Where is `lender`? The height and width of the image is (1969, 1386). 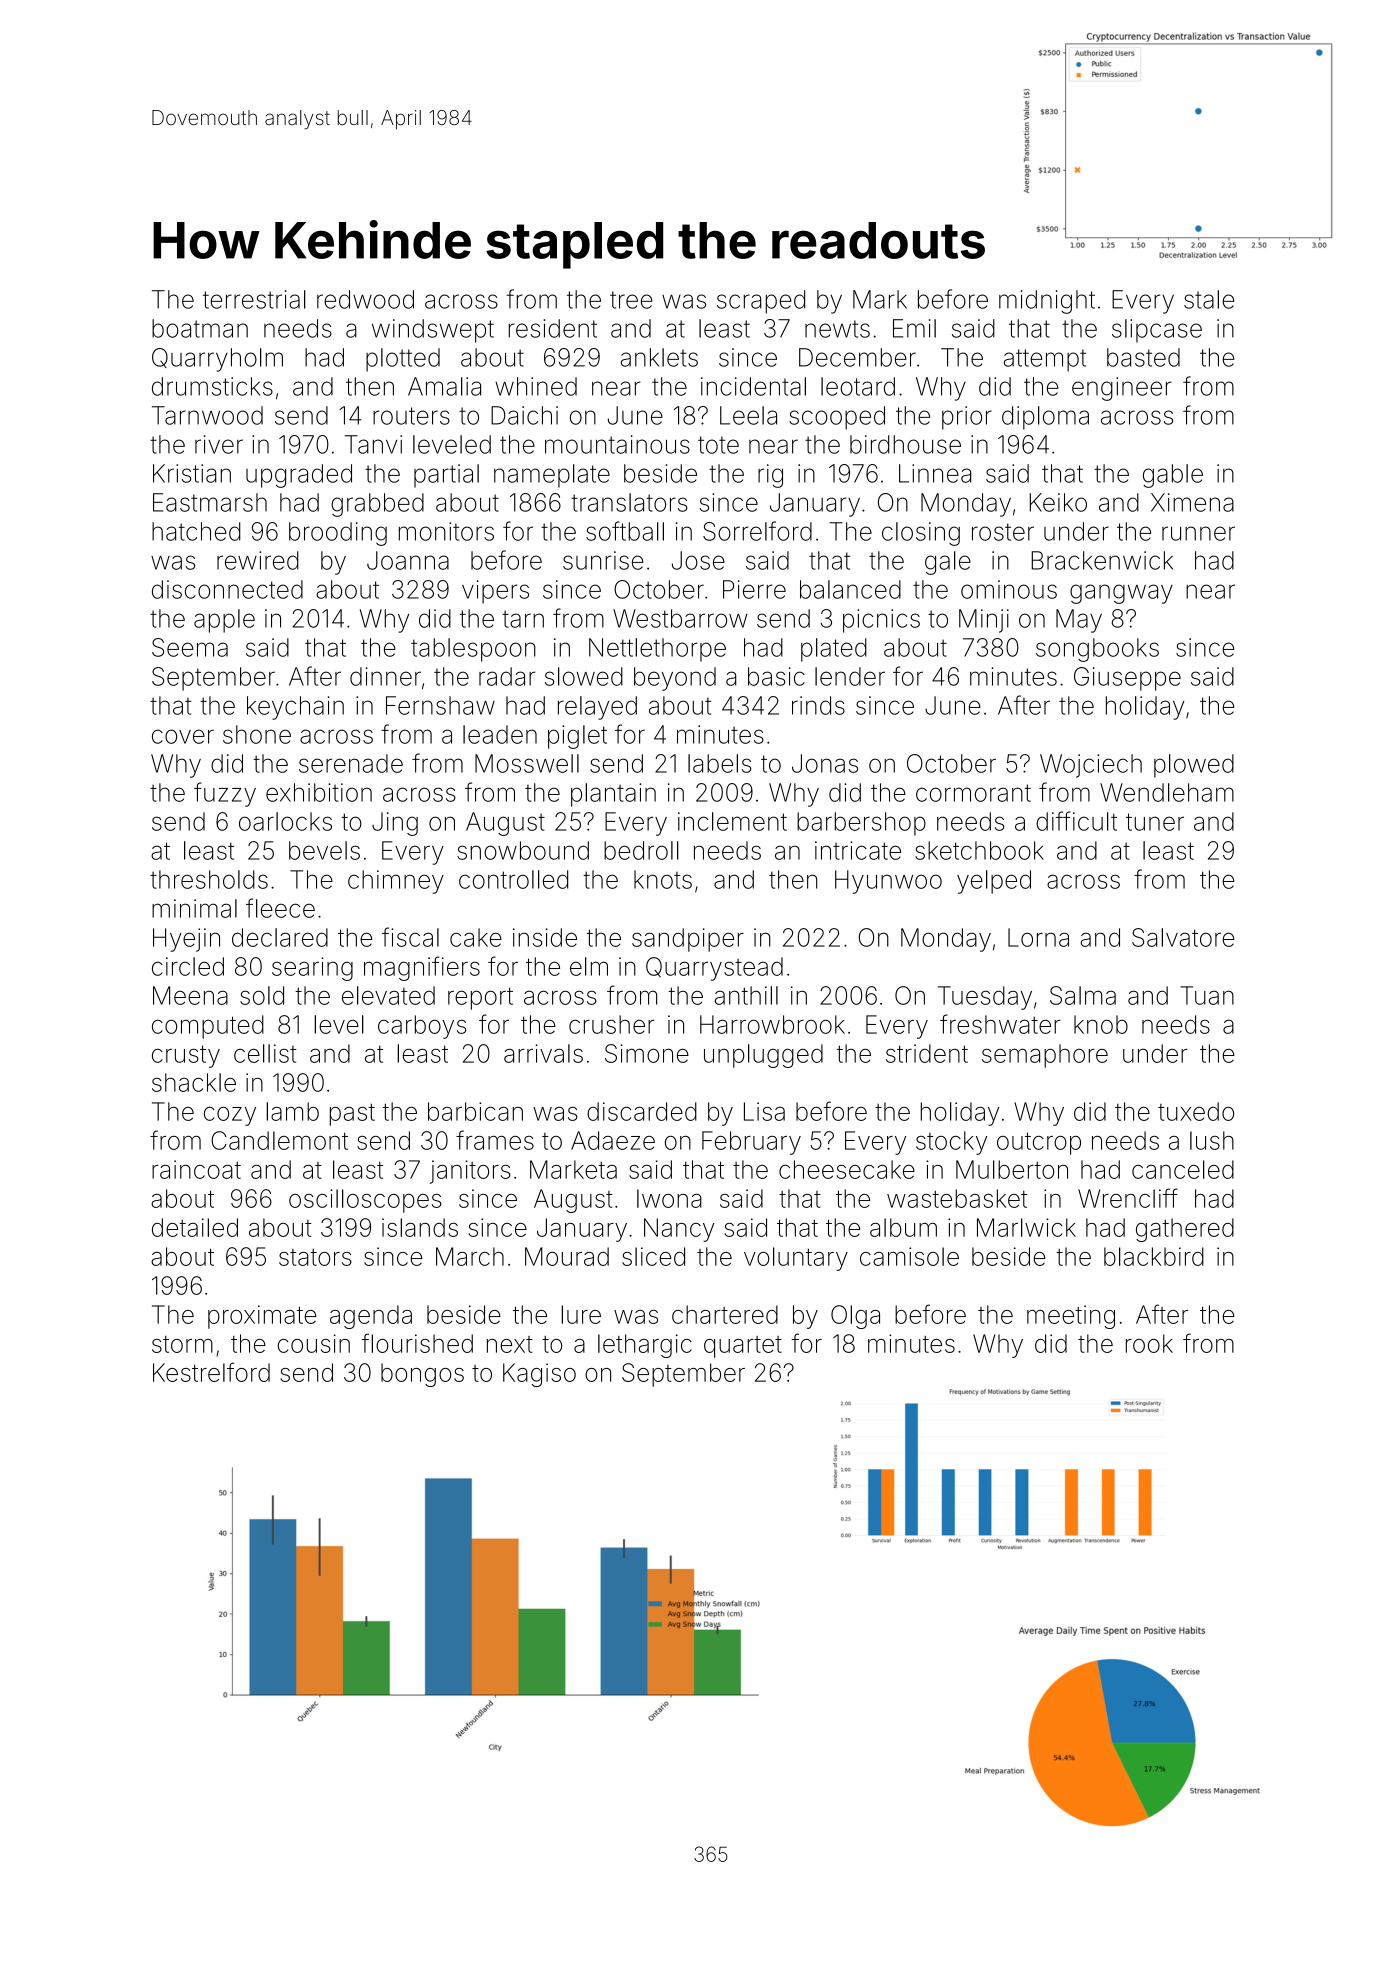
lender is located at coordinates (850, 676).
